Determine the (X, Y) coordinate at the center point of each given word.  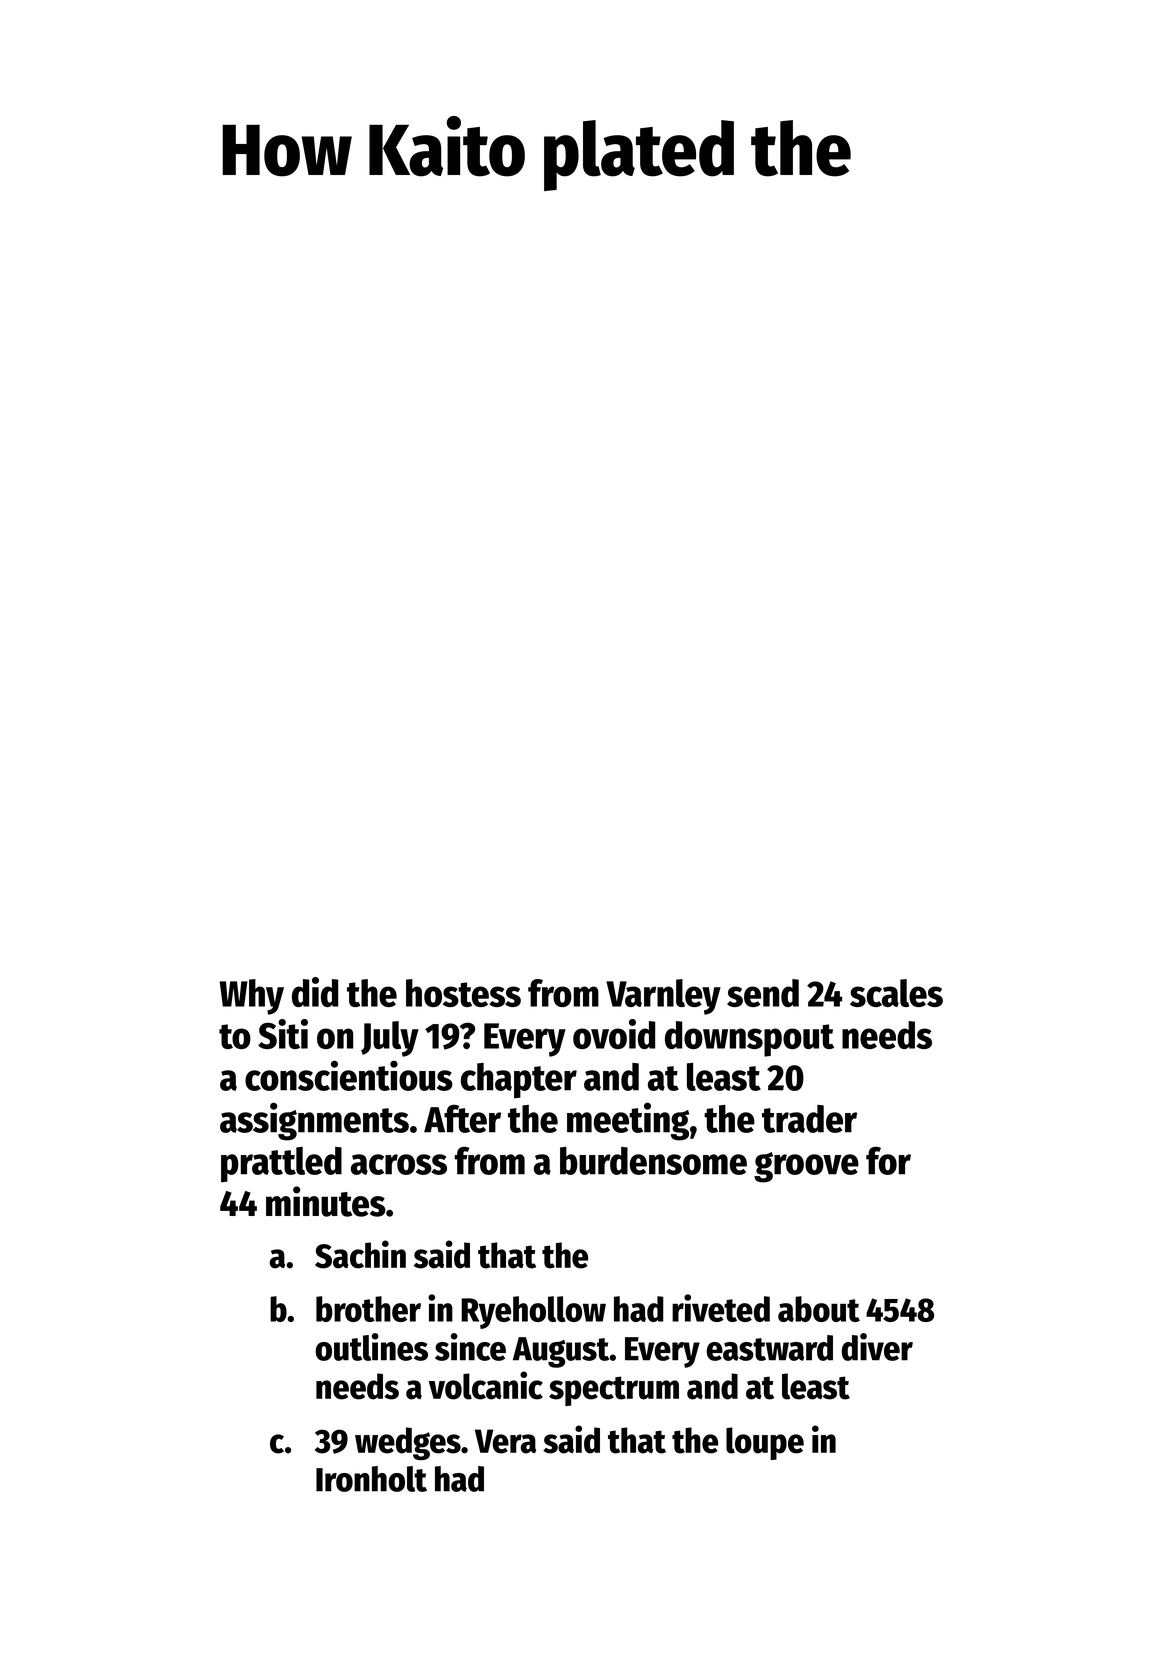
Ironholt (371, 1479)
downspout (749, 1039)
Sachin (360, 1254)
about (819, 1309)
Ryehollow (533, 1312)
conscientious (349, 1075)
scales (896, 993)
